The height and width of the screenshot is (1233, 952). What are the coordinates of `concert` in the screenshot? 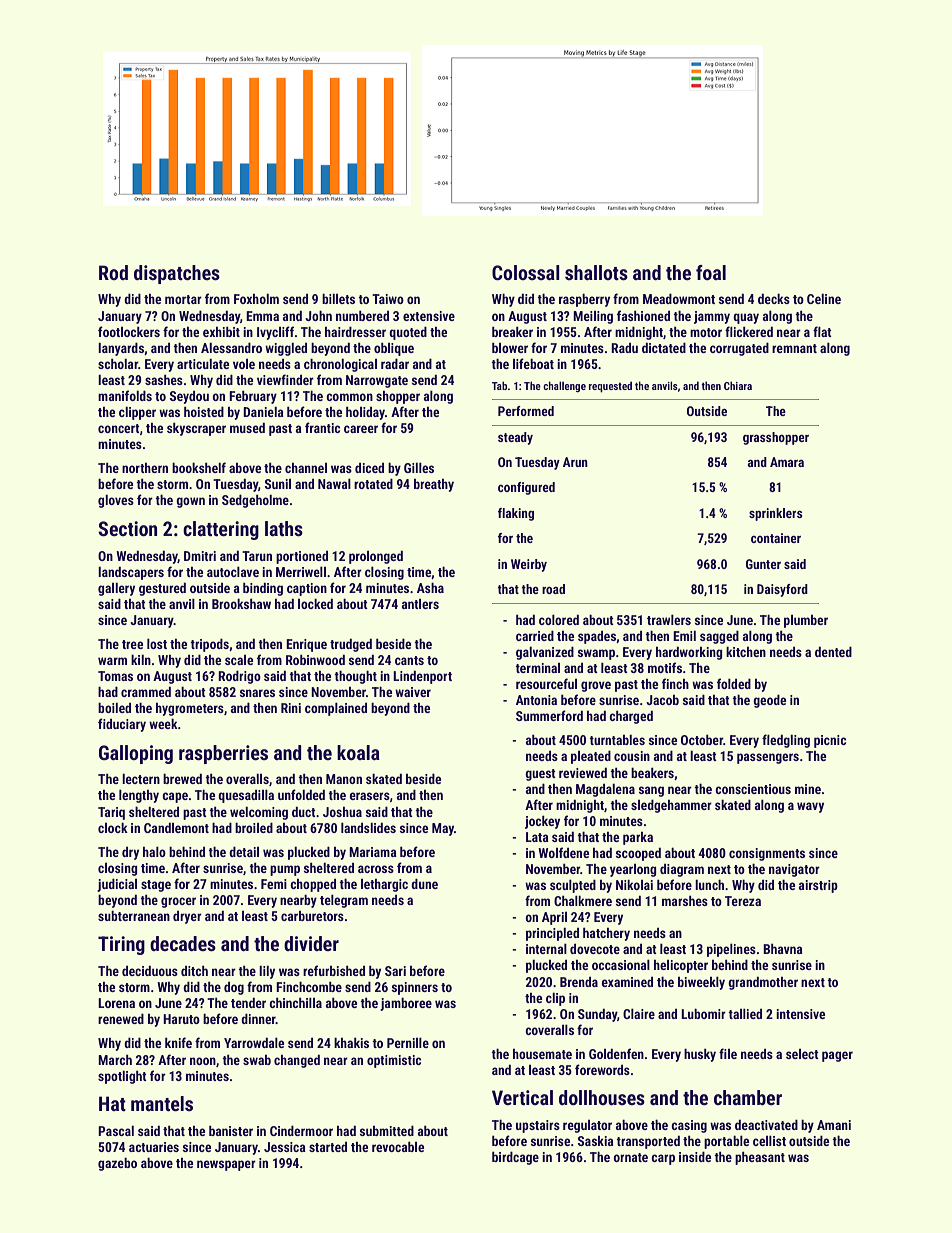 It's located at (119, 428).
